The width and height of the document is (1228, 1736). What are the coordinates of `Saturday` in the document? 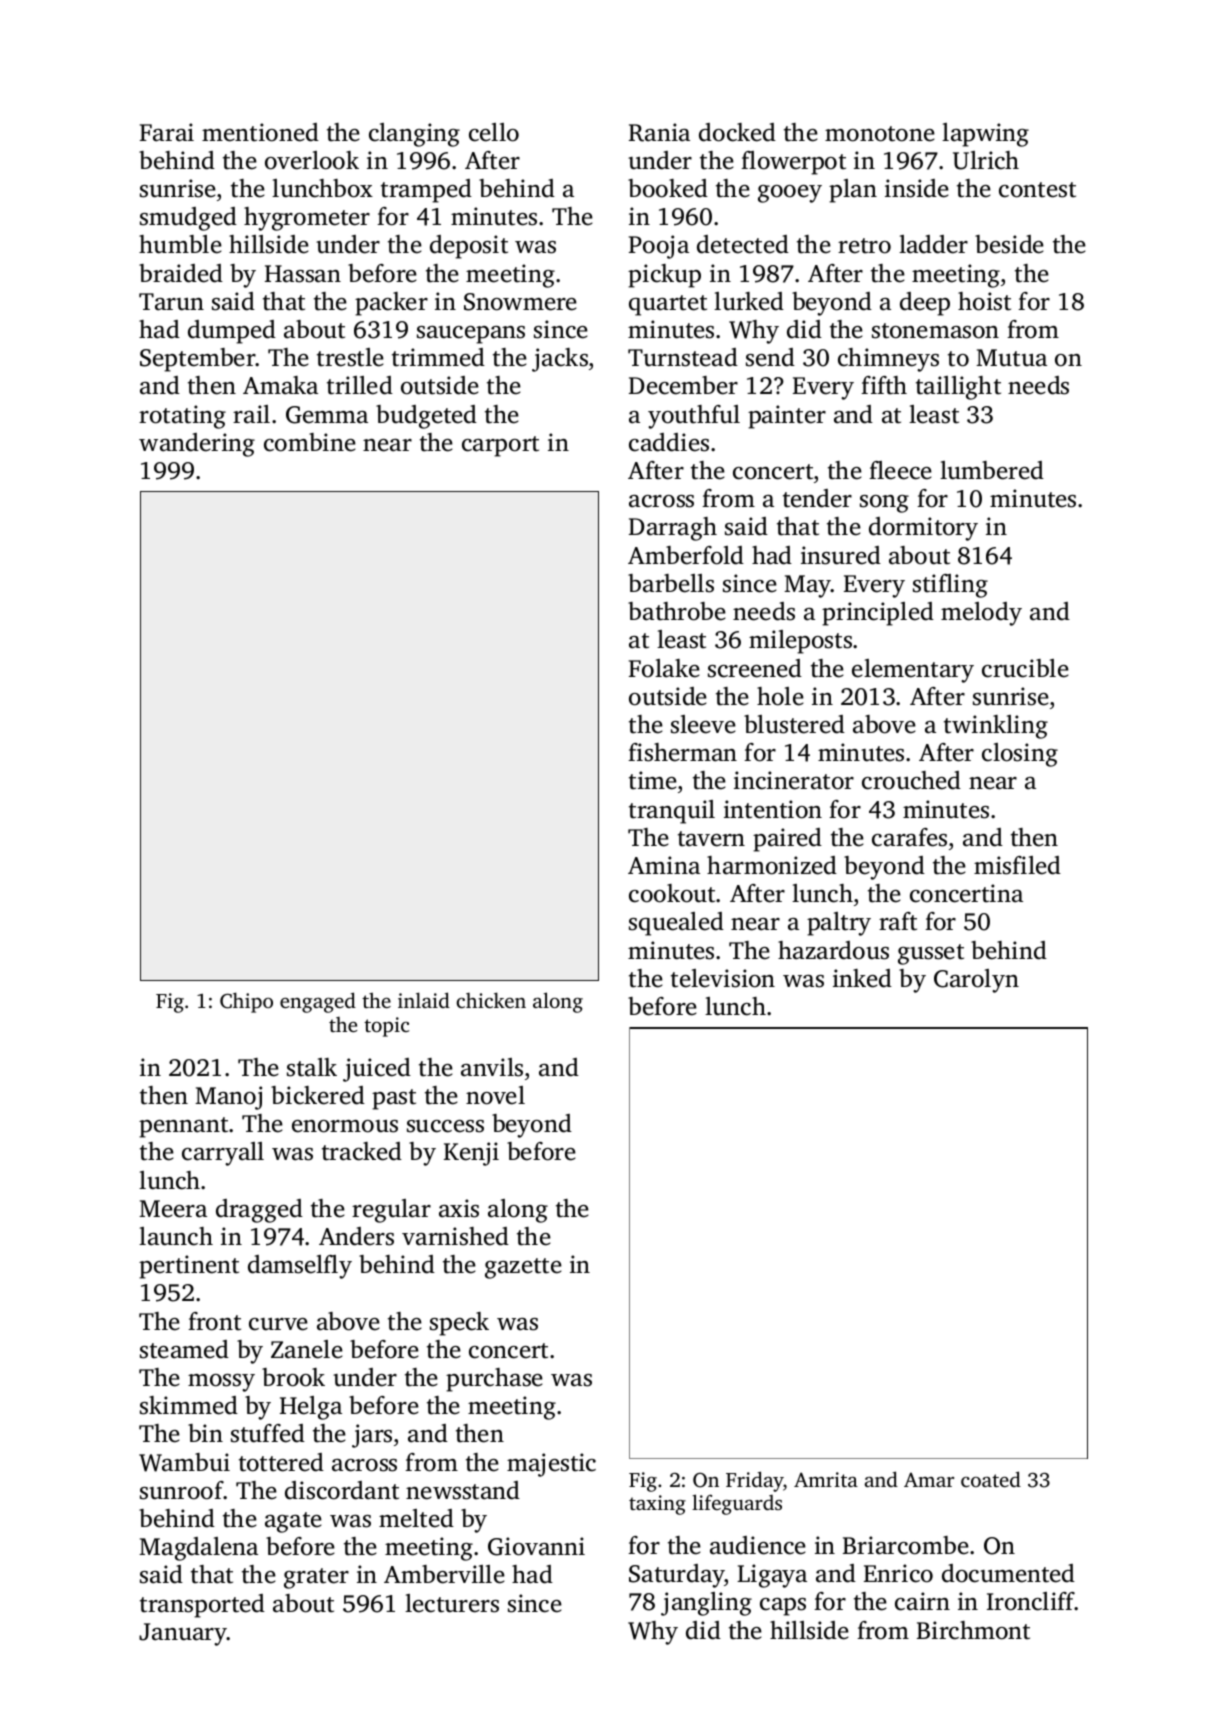 It's located at (677, 1576).
